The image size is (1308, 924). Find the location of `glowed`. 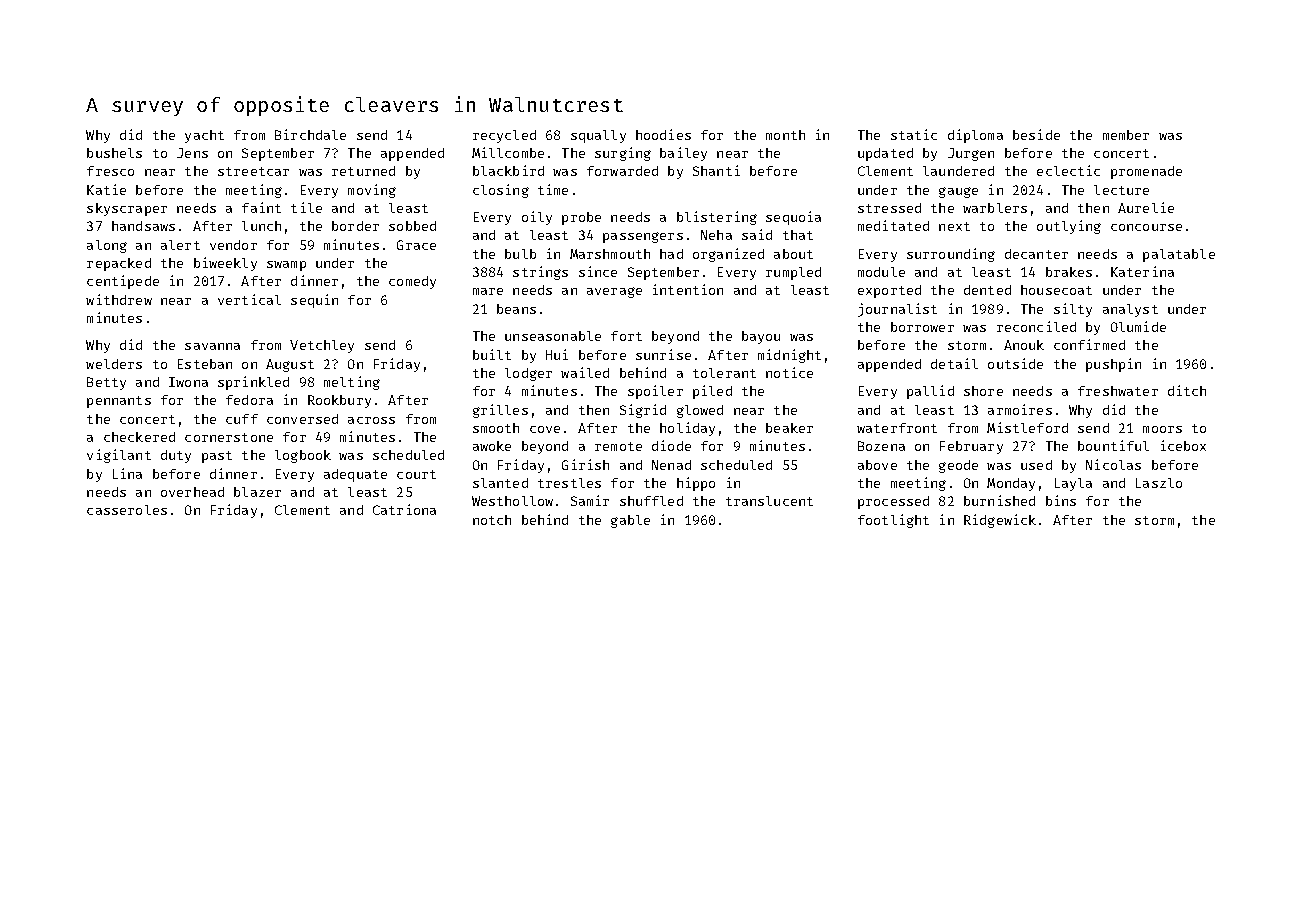

glowed is located at coordinates (700, 411).
